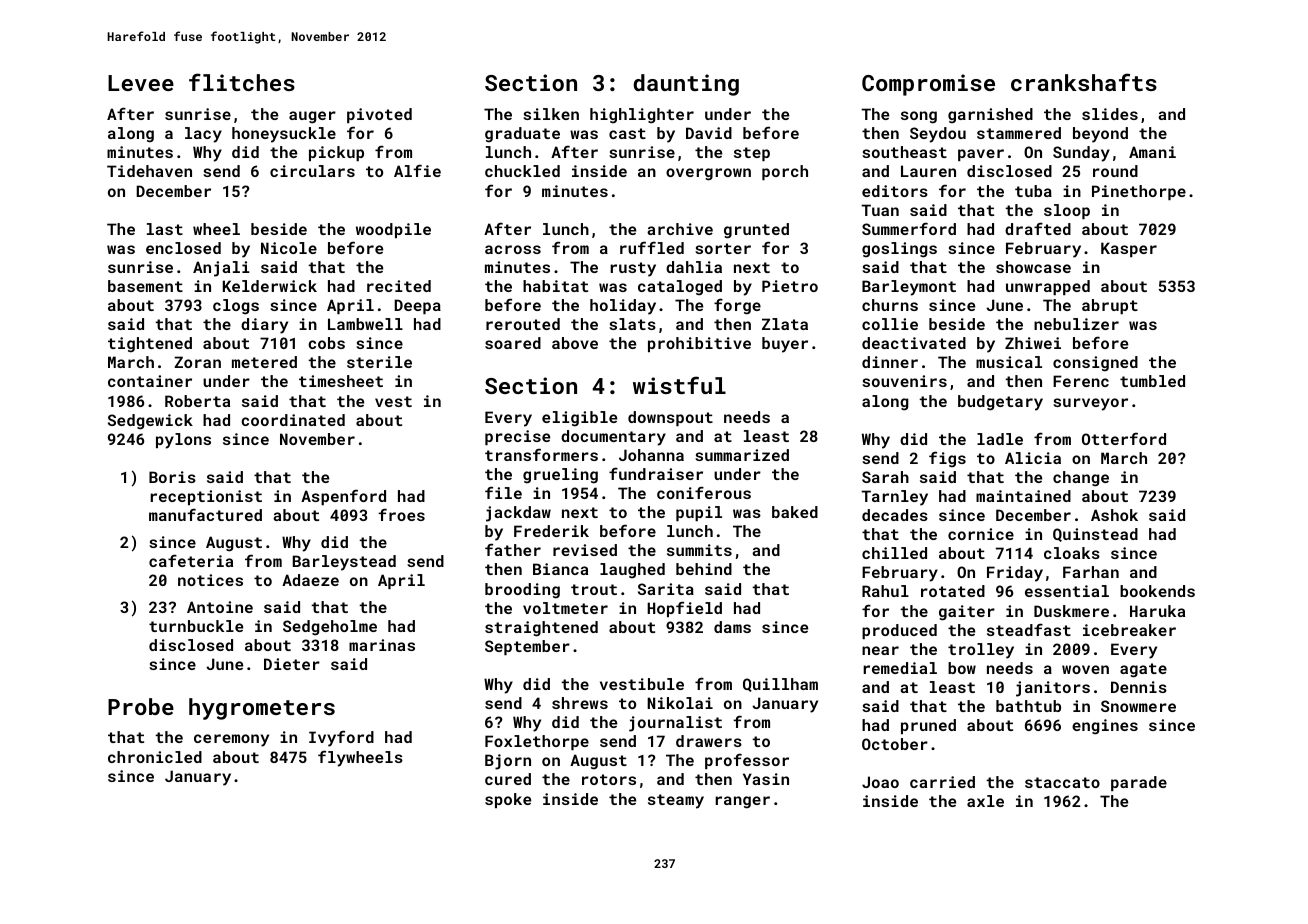 Image resolution: width=1308 pixels, height=924 pixels. I want to click on Dieter, so click(292, 664).
